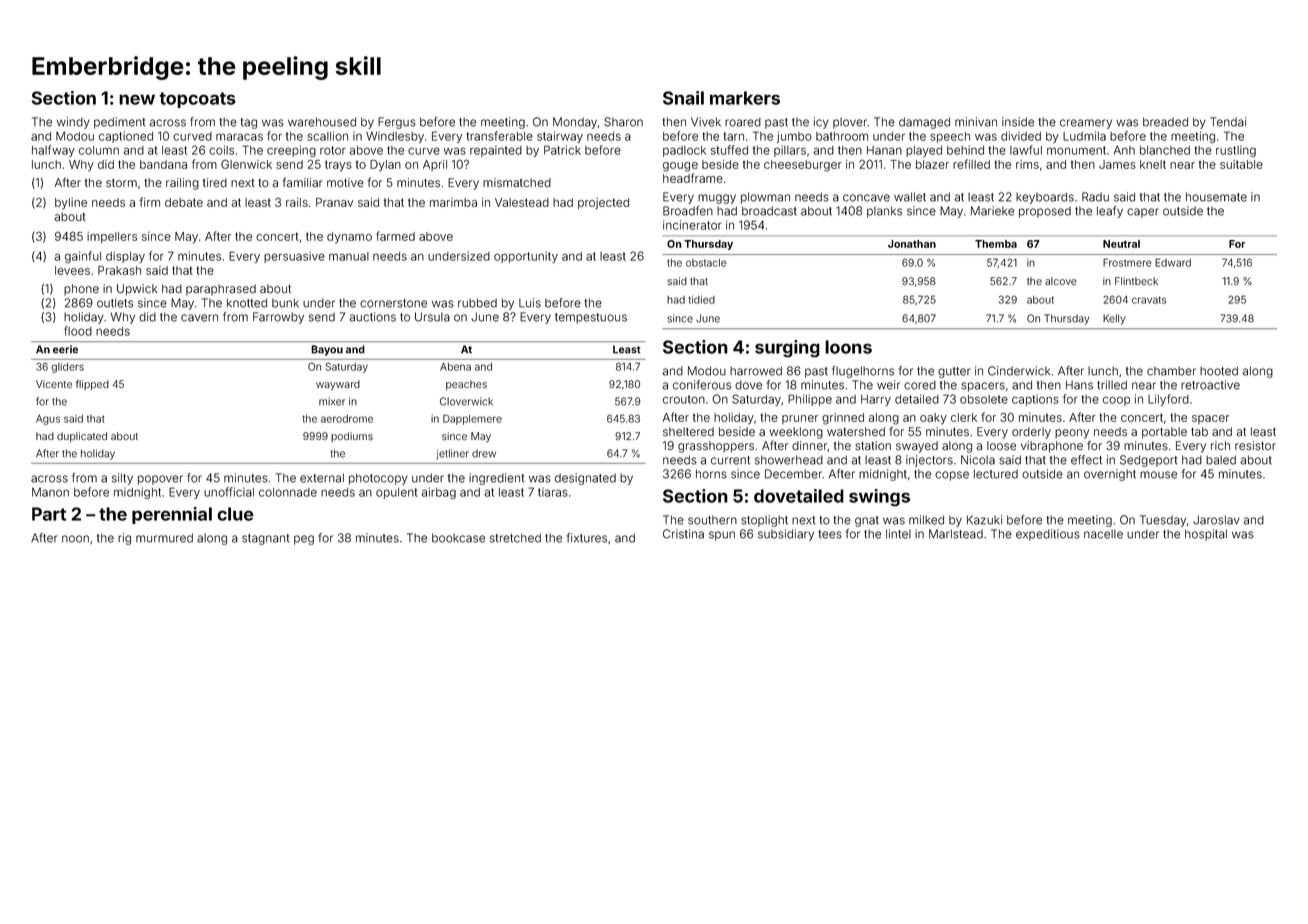 The width and height of the screenshot is (1308, 924). Describe the element at coordinates (522, 202) in the screenshot. I see `Valestead` at that location.
